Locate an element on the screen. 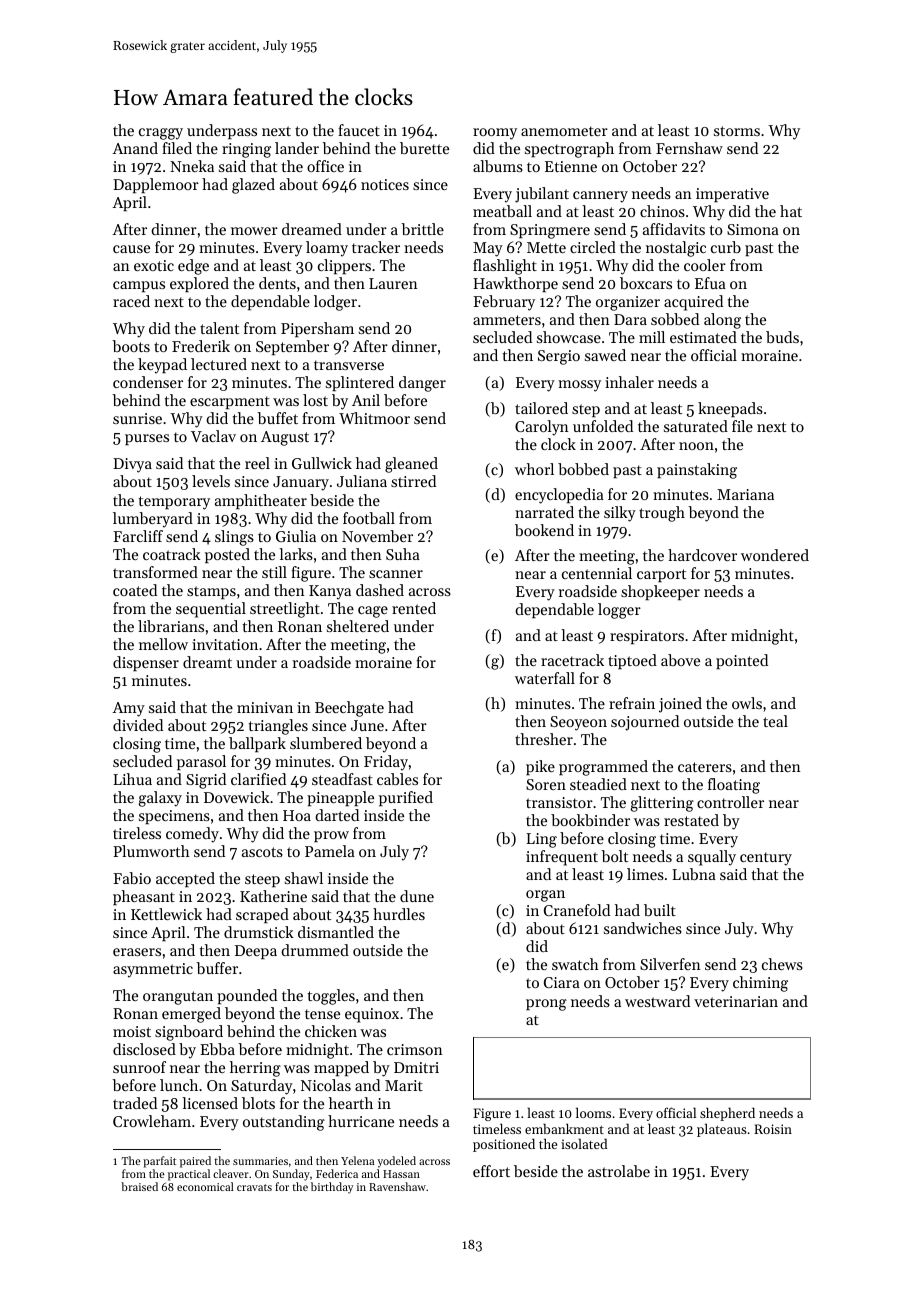 The width and height of the screenshot is (924, 1308). Dapplemoor is located at coordinates (156, 185).
